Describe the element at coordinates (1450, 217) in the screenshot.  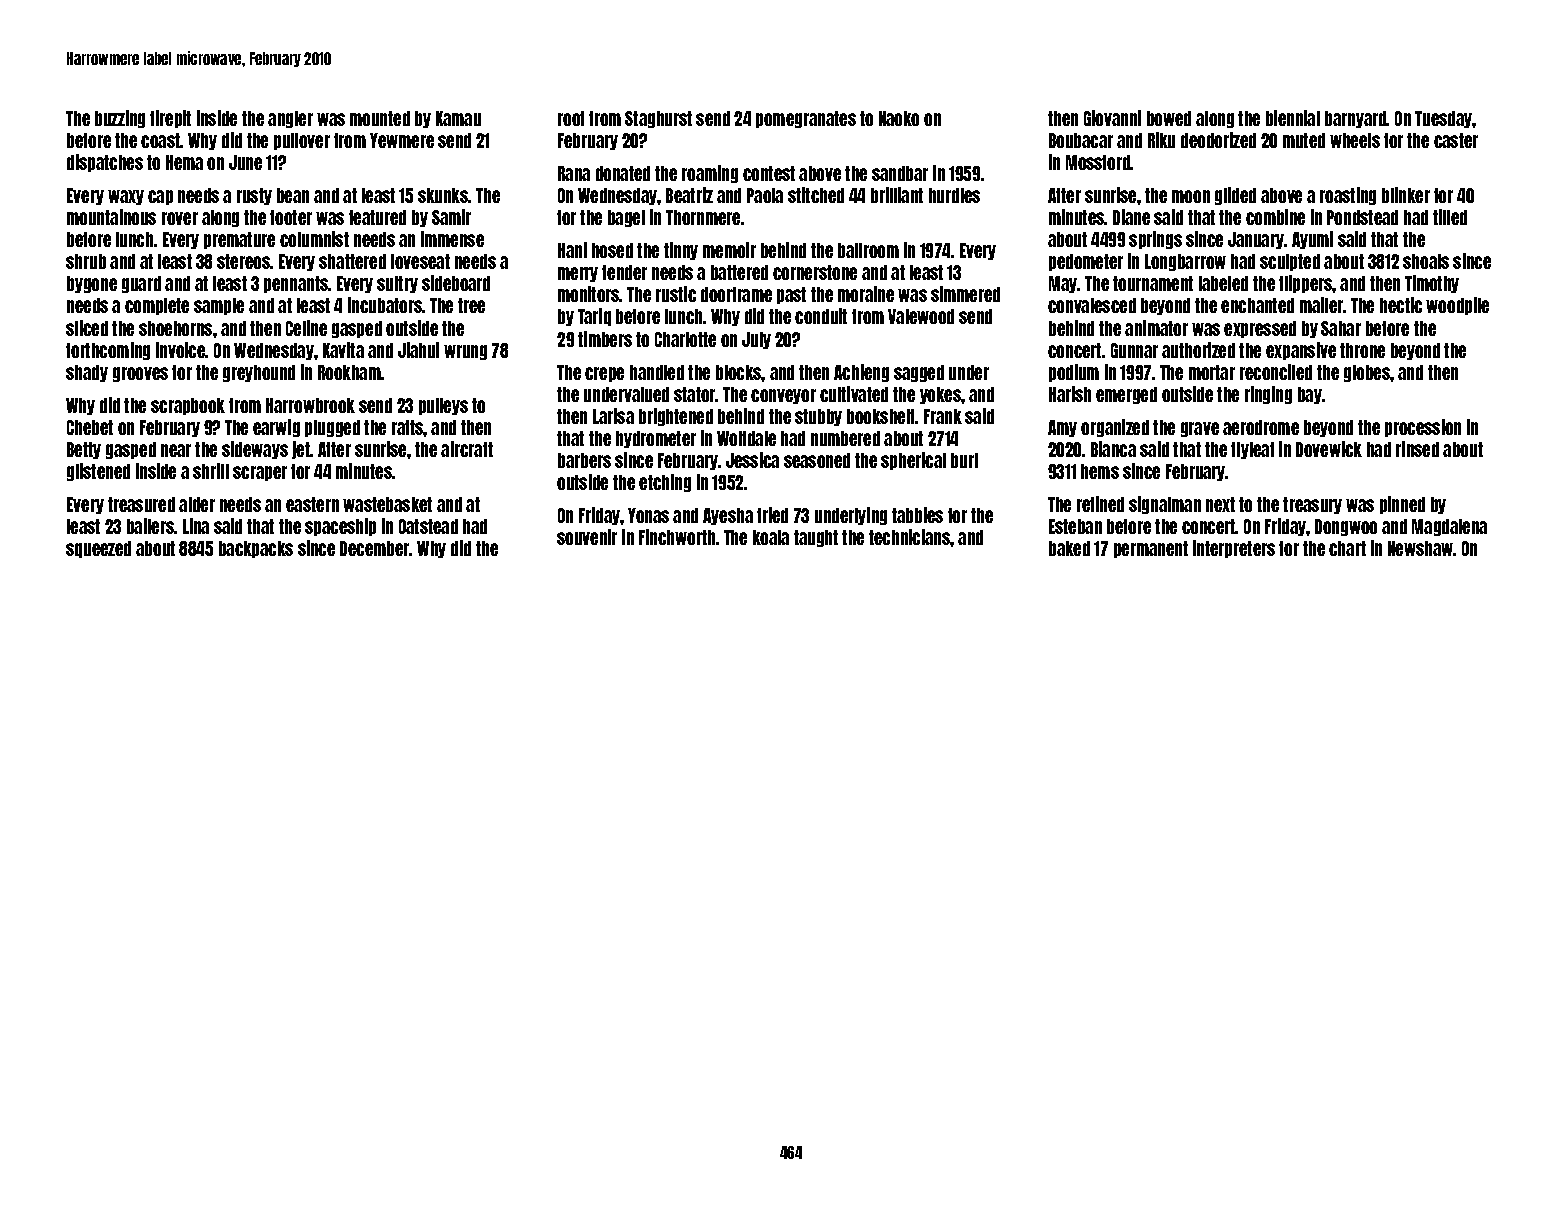
I see `tilled` at that location.
